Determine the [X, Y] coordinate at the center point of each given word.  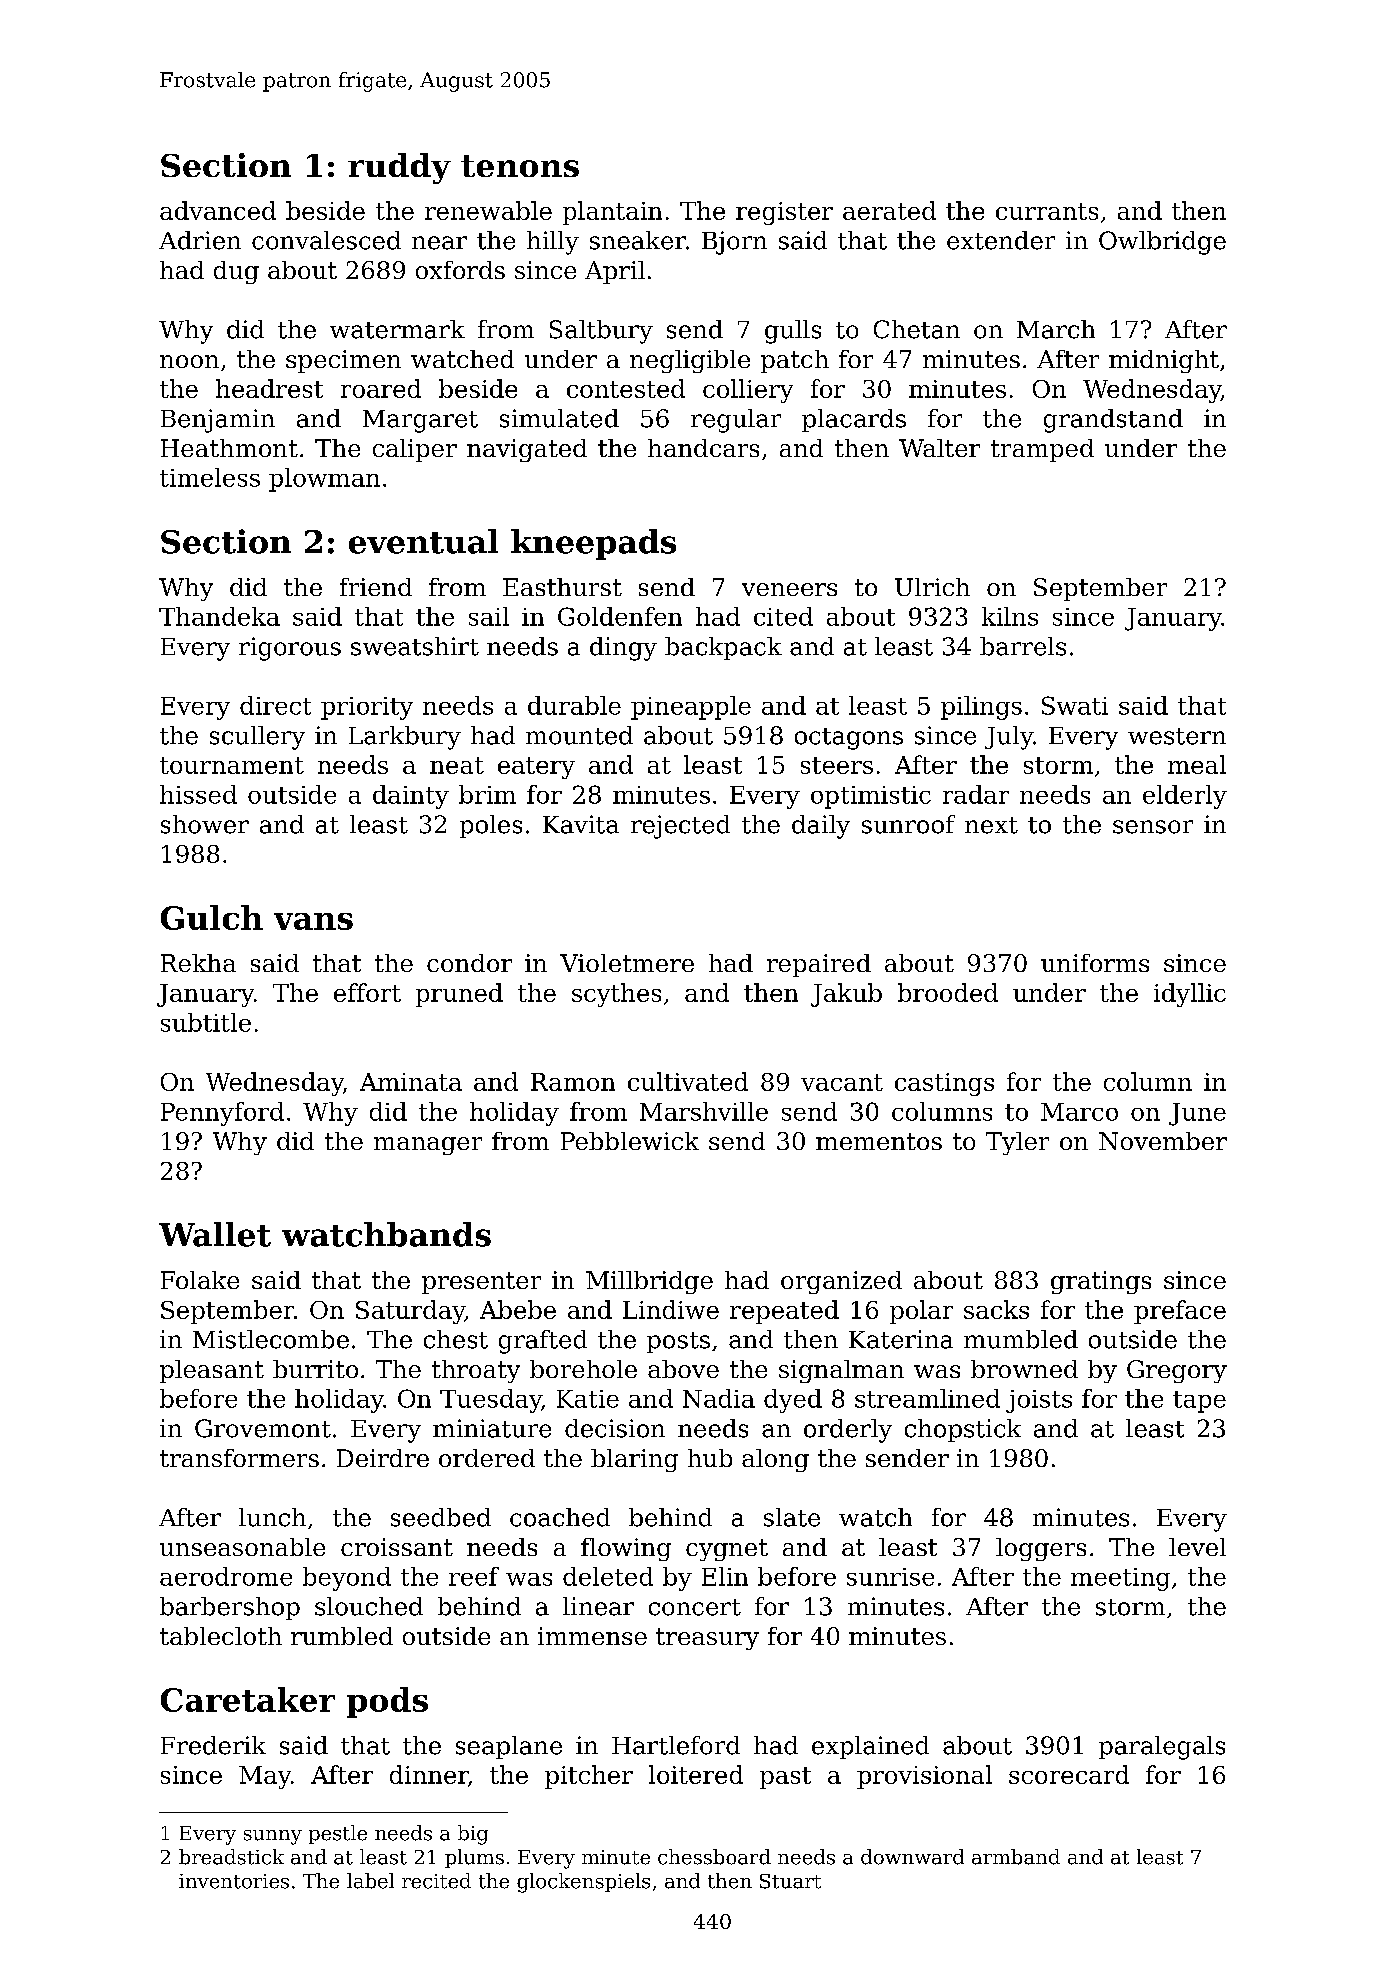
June [1197, 1114]
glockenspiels [583, 1883]
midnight [1164, 361]
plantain [612, 213]
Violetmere [627, 963]
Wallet [215, 1234]
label [370, 1881]
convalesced [326, 240]
